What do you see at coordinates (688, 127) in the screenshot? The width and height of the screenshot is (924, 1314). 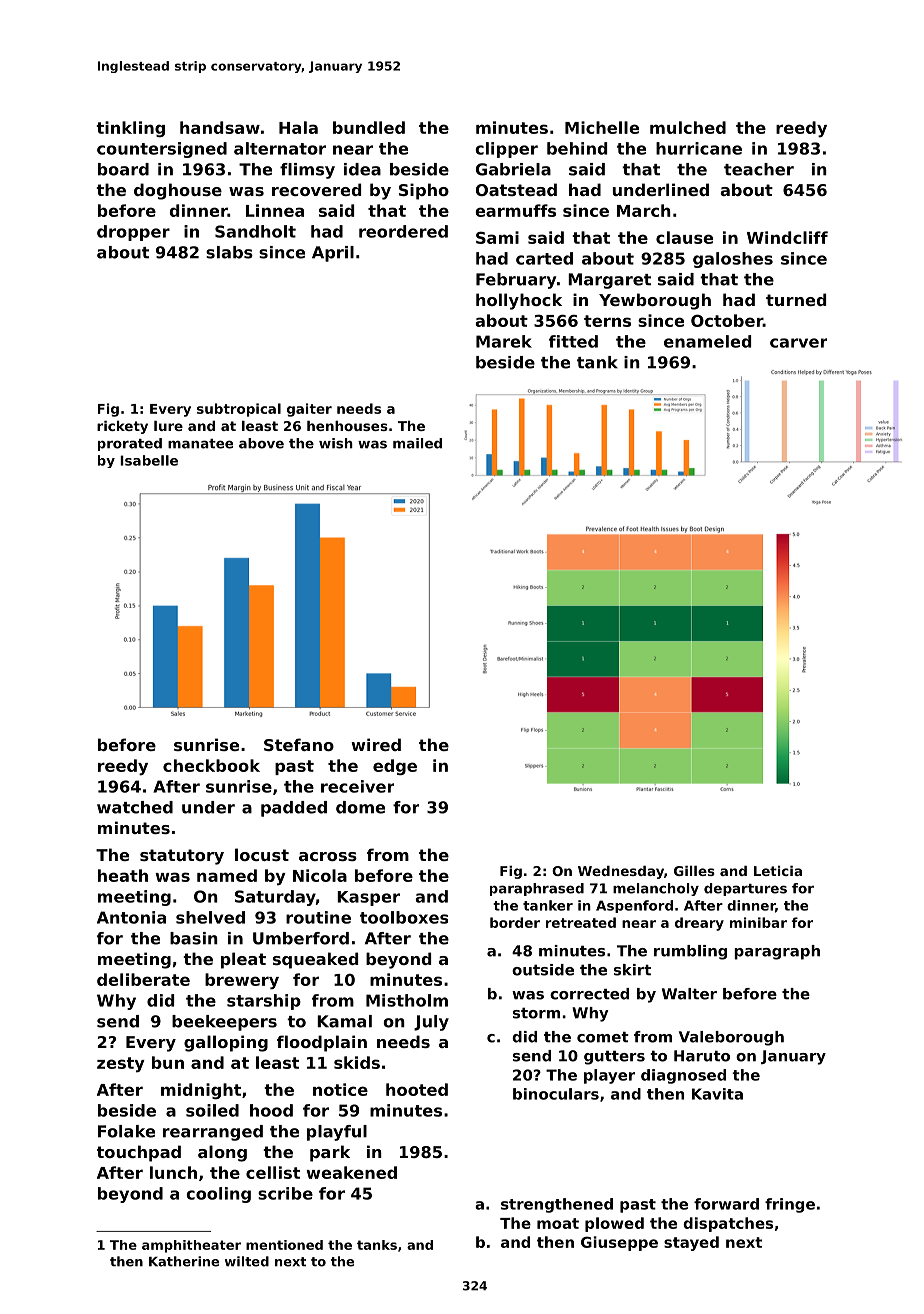 I see `mulched` at bounding box center [688, 127].
